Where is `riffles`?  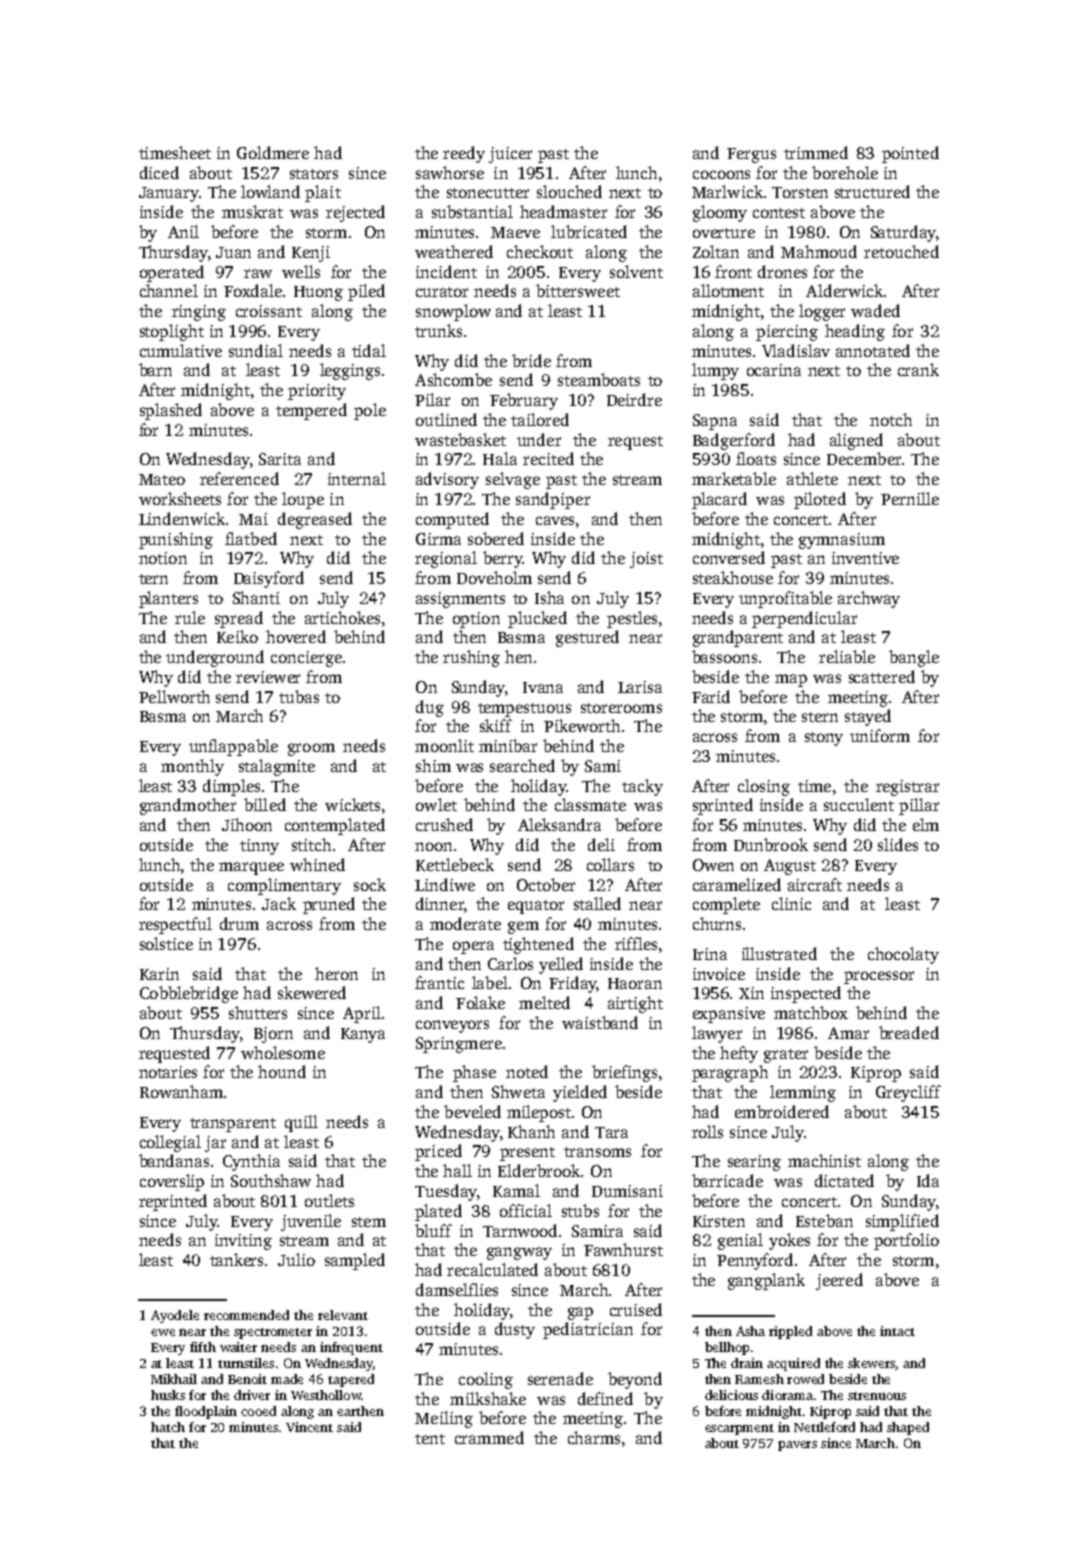
riffles is located at coordinates (636, 943).
